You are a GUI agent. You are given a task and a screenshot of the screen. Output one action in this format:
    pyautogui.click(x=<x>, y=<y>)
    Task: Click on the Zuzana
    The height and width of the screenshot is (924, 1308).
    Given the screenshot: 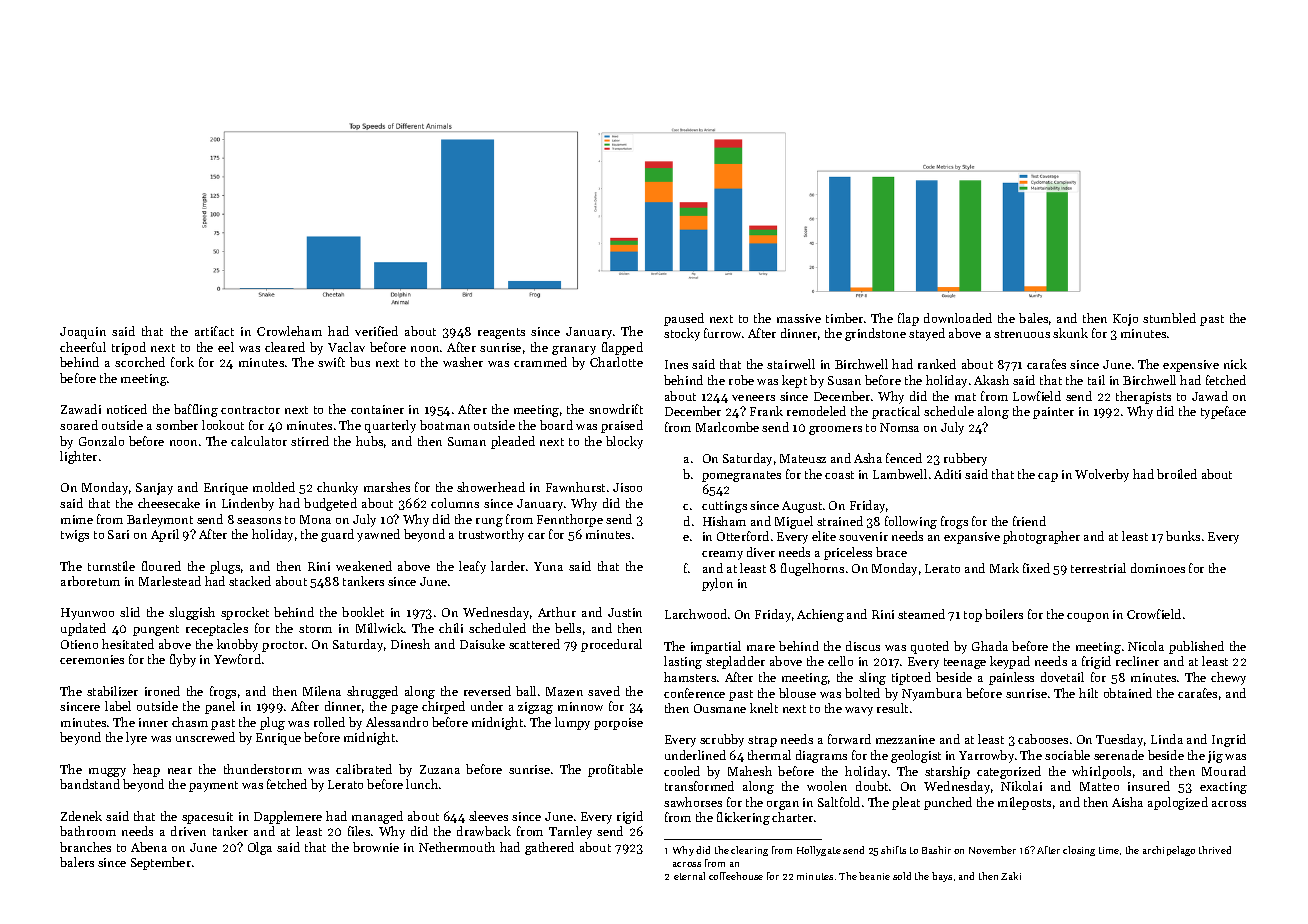 What is the action you would take?
    pyautogui.click(x=440, y=769)
